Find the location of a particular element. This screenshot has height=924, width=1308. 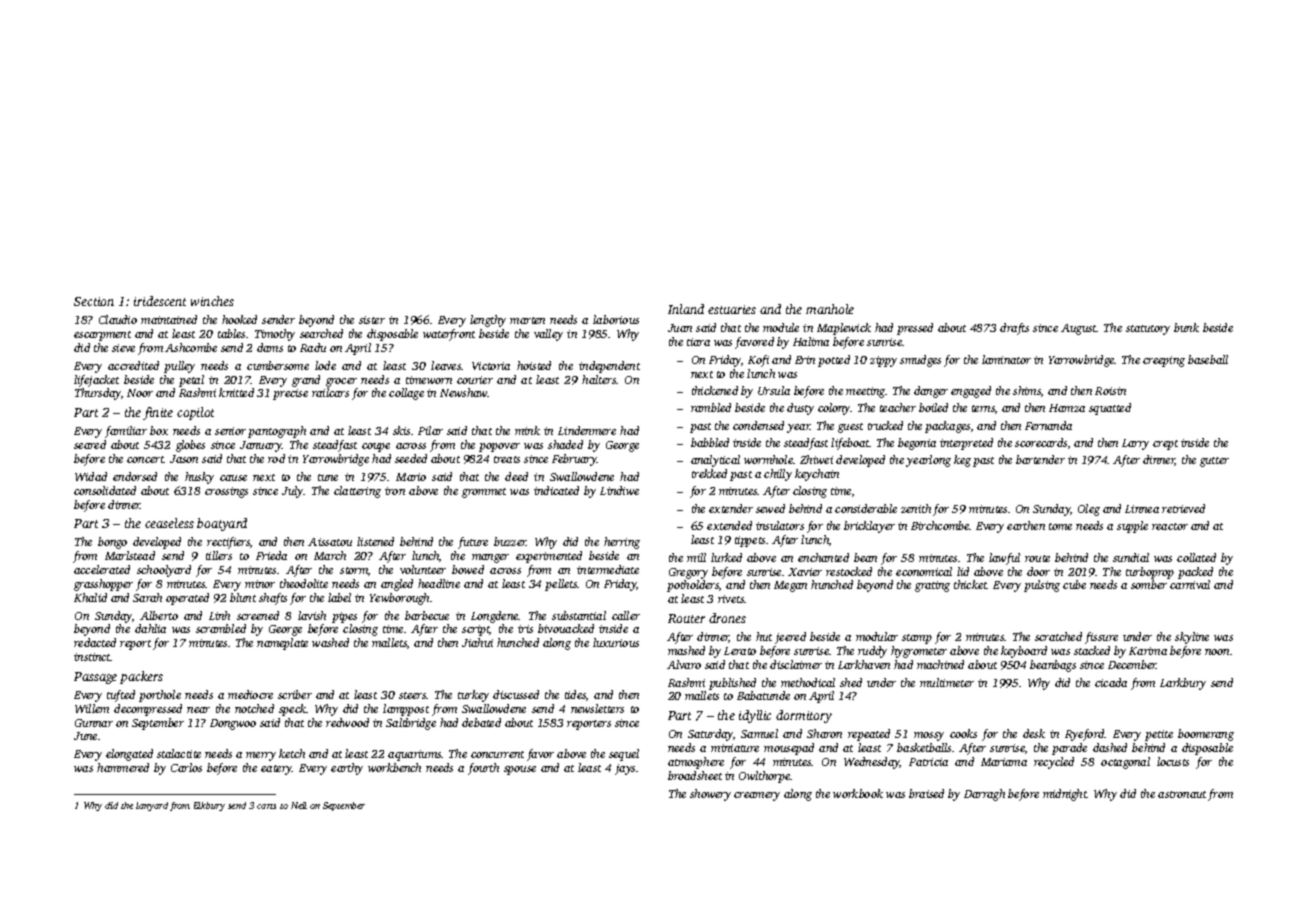

crossings is located at coordinates (226, 492).
